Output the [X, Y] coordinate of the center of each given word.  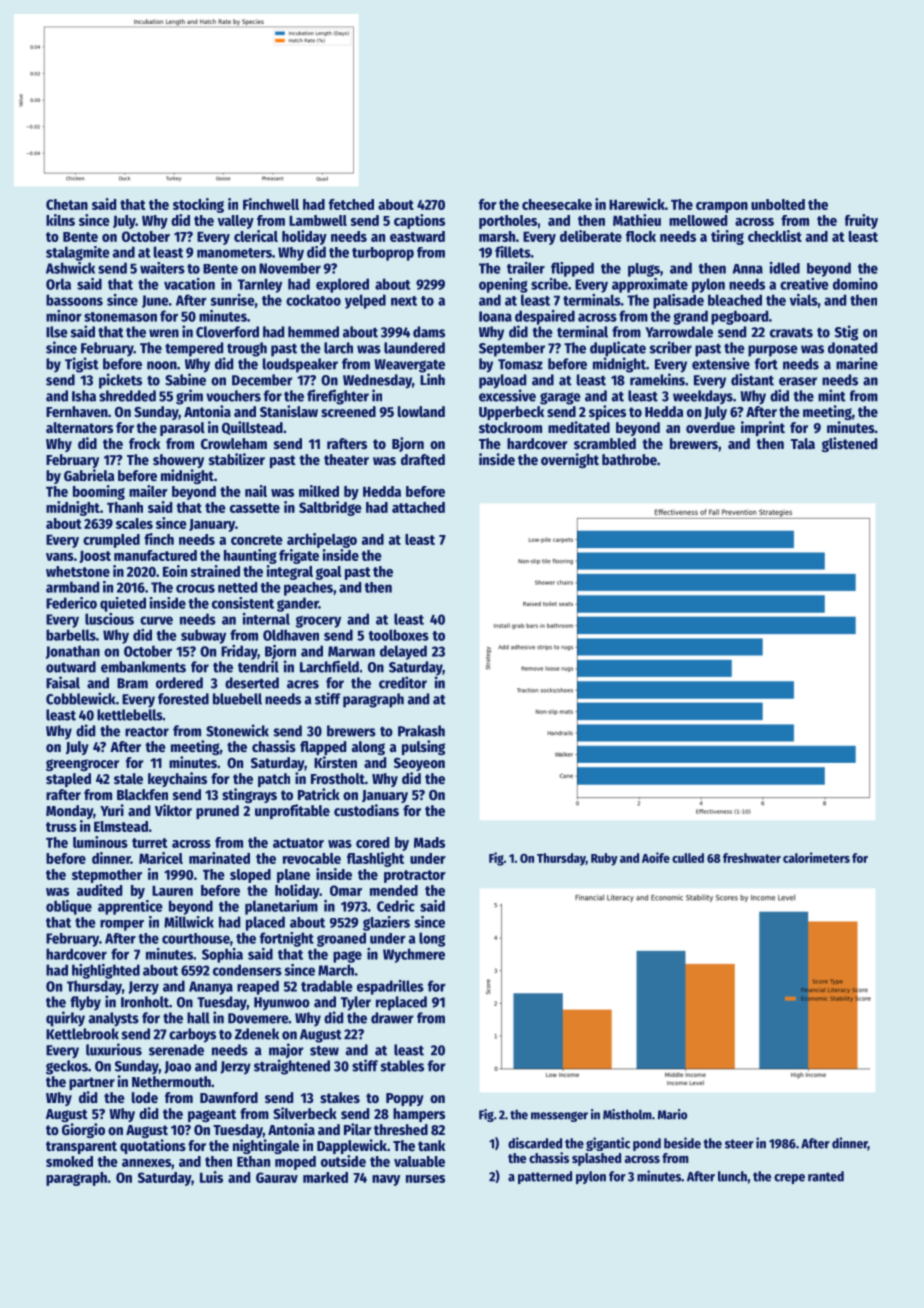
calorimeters [816, 857]
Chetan [67, 204]
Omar [346, 890]
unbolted [778, 204]
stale [128, 778]
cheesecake [557, 204]
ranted [826, 1176]
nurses [425, 1179]
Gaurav [277, 1177]
